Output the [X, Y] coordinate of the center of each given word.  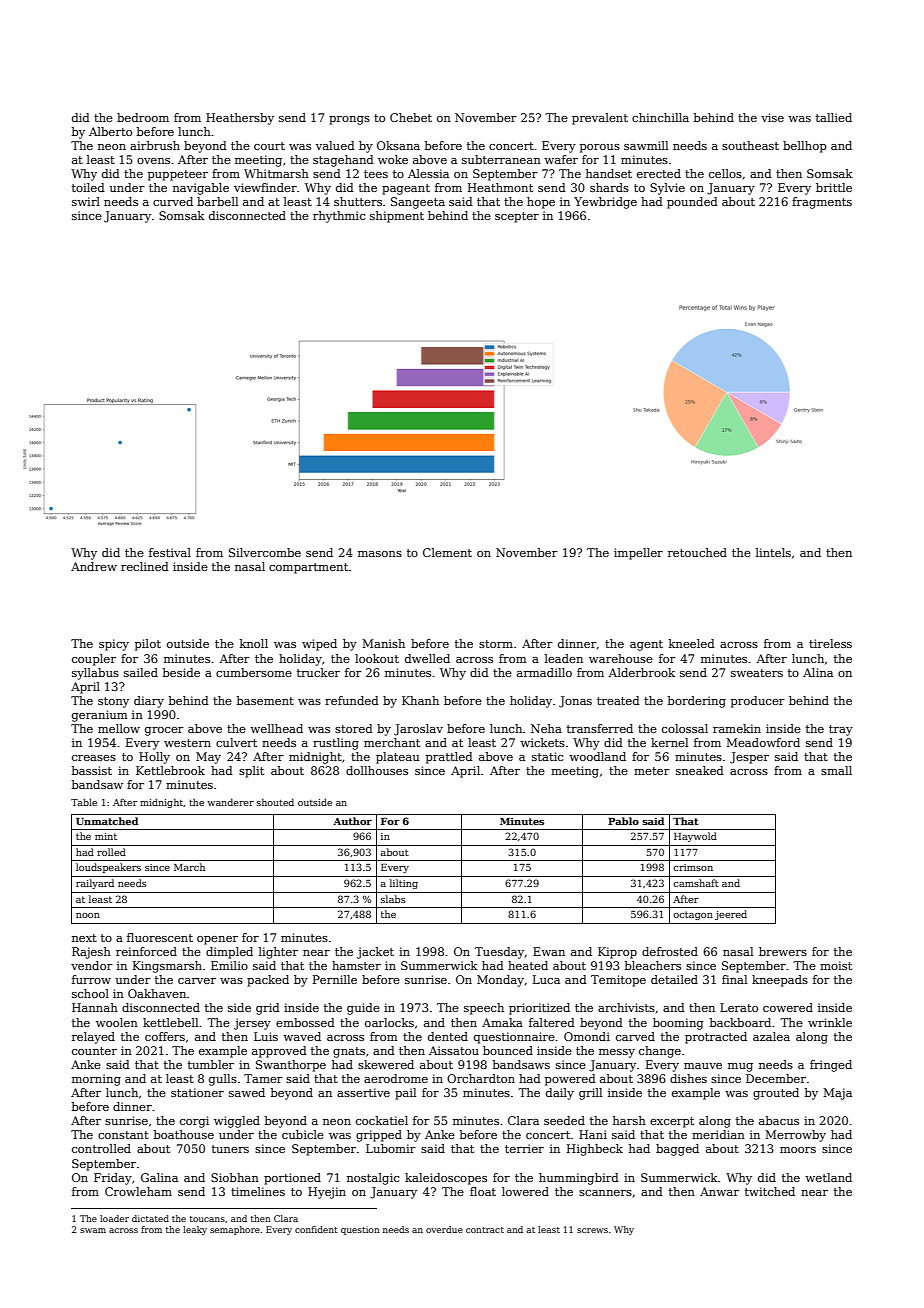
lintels [773, 552]
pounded [692, 203]
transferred [600, 728]
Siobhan [235, 1177]
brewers [783, 951]
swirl [86, 201]
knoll [254, 643]
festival [170, 552]
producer [758, 702]
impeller [638, 554]
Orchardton [481, 1078]
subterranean [501, 159]
